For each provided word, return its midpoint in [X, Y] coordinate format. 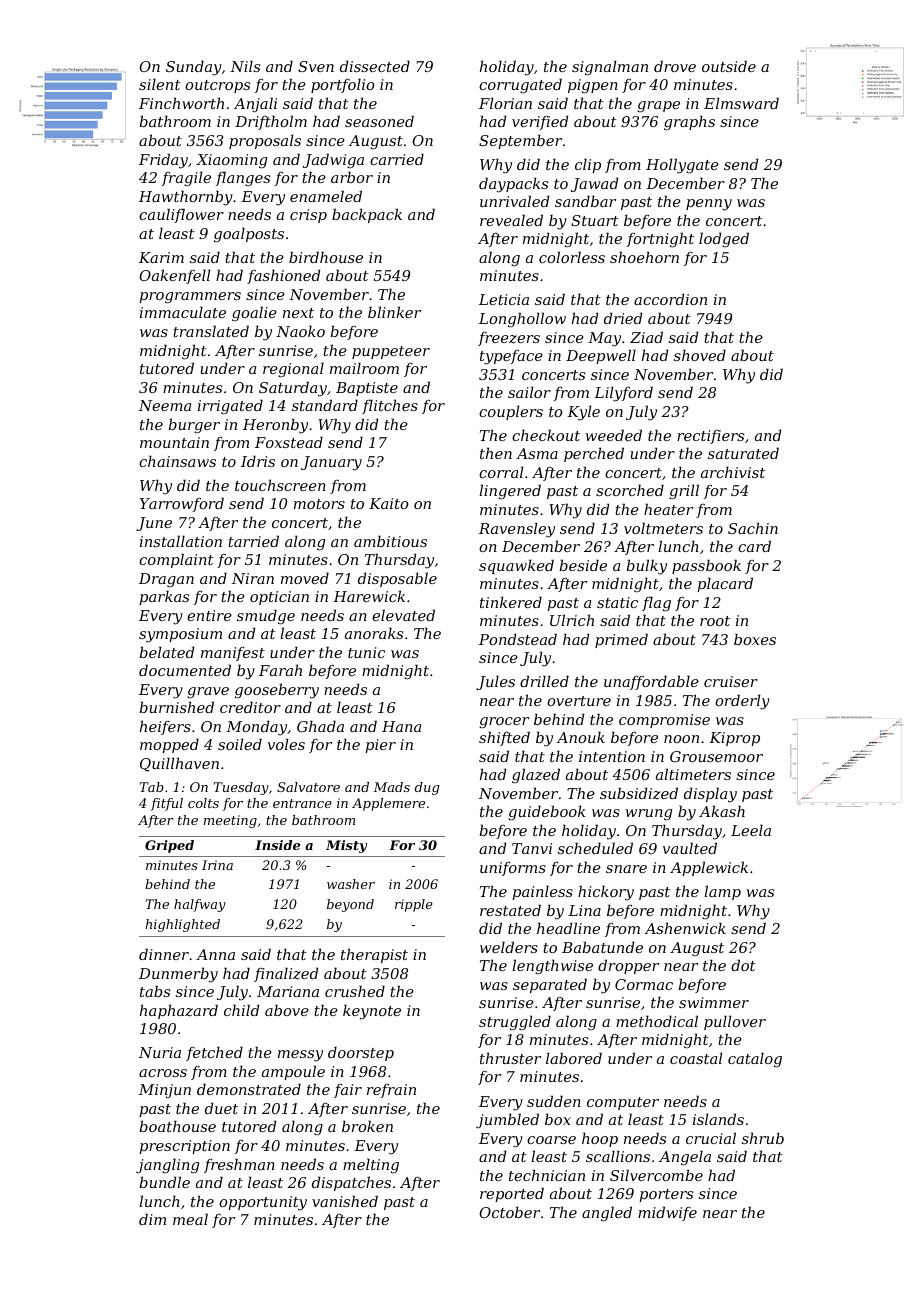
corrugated [520, 85]
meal [190, 1219]
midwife [667, 1213]
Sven [316, 66]
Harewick [369, 596]
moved [305, 578]
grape [658, 106]
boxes [755, 639]
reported [512, 1194]
